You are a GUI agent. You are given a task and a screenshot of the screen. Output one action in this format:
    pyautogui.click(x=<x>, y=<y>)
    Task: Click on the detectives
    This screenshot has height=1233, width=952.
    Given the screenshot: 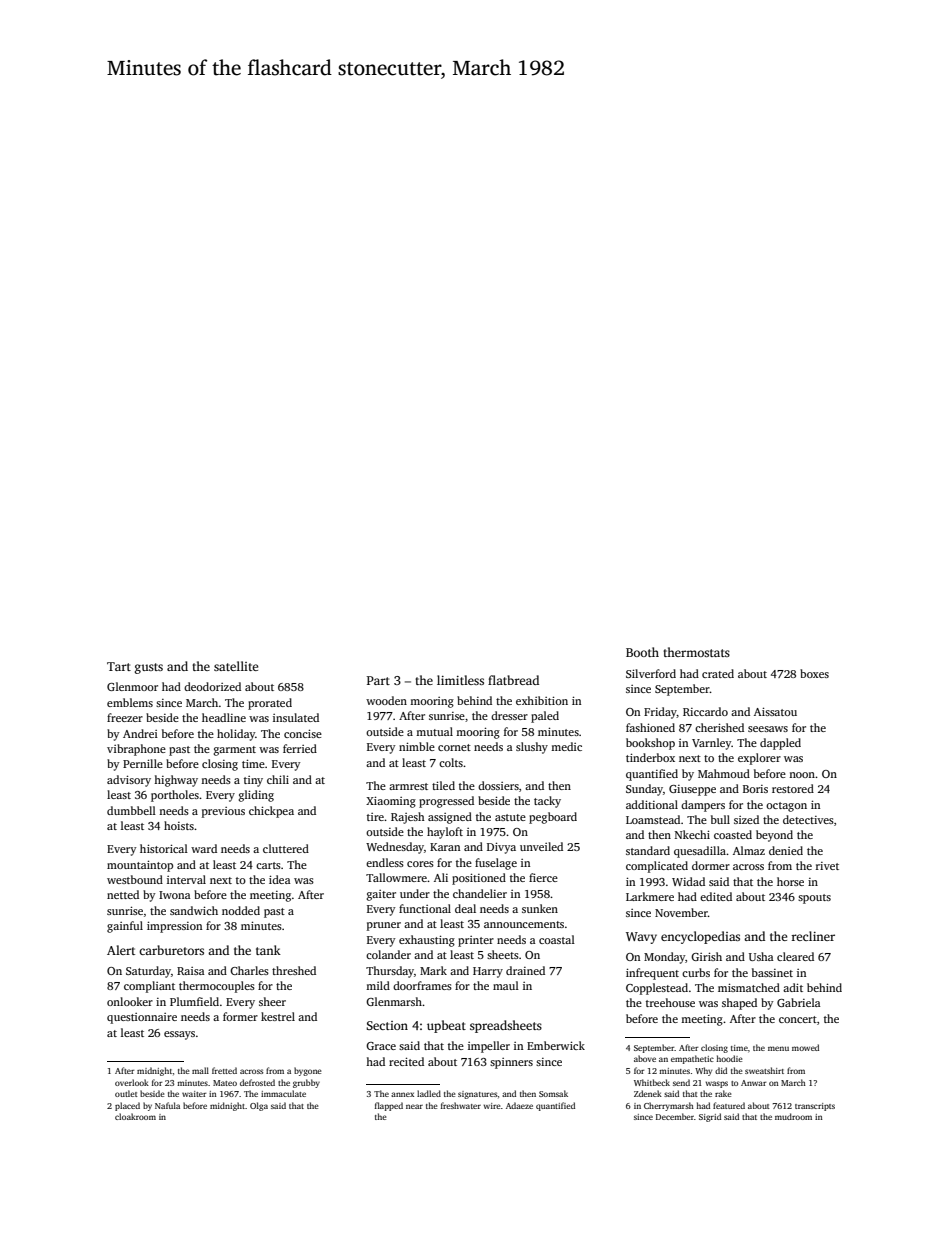 What is the action you would take?
    pyautogui.click(x=808, y=819)
